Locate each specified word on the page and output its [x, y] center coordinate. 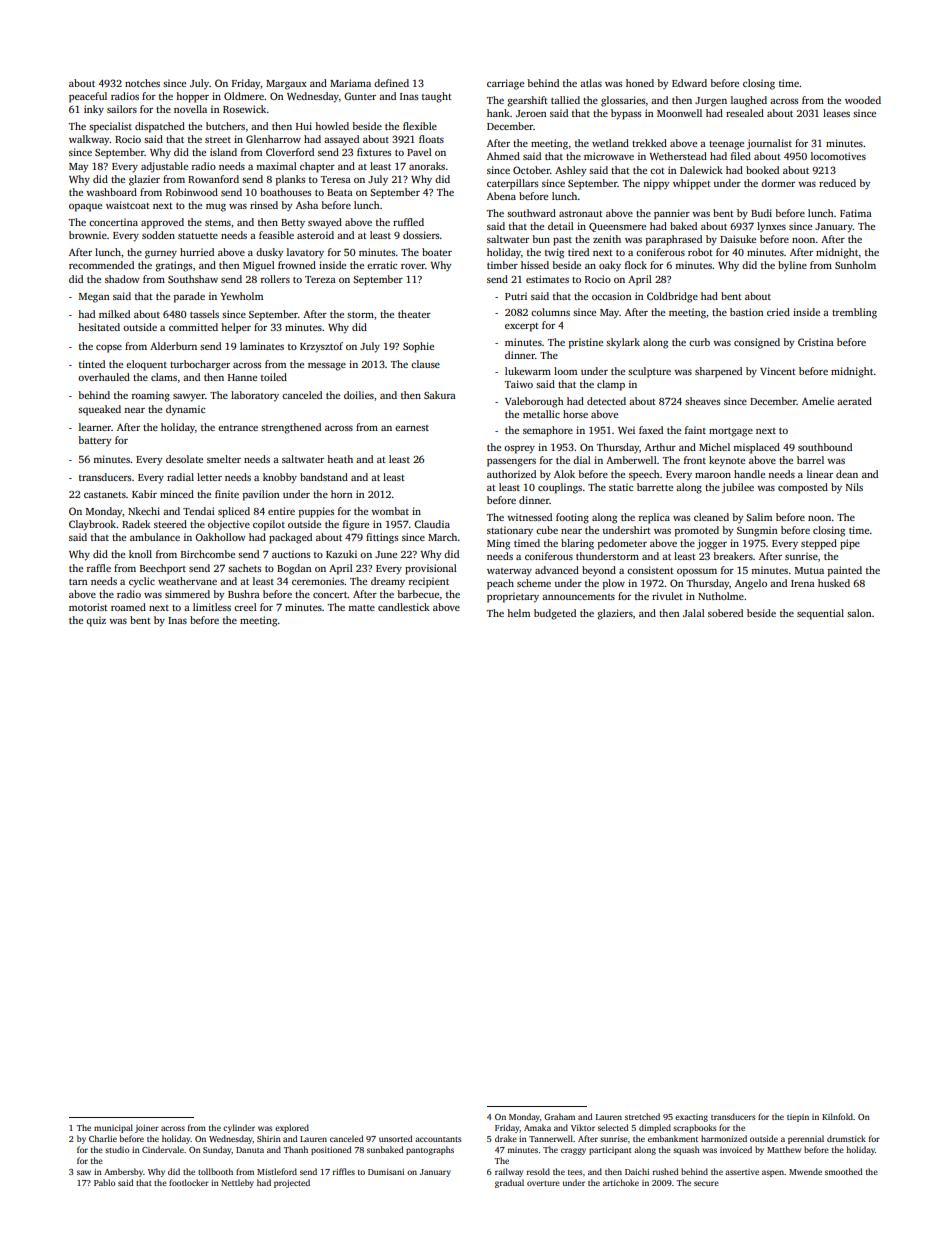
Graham [559, 1116]
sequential [820, 614]
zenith [607, 239]
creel [245, 607]
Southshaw [193, 279]
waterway [509, 572]
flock [636, 265]
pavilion [261, 495]
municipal [113, 1128]
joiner [146, 1129]
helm [518, 613]
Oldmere [244, 96]
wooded [863, 100]
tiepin [798, 1118]
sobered [725, 613]
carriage [505, 84]
